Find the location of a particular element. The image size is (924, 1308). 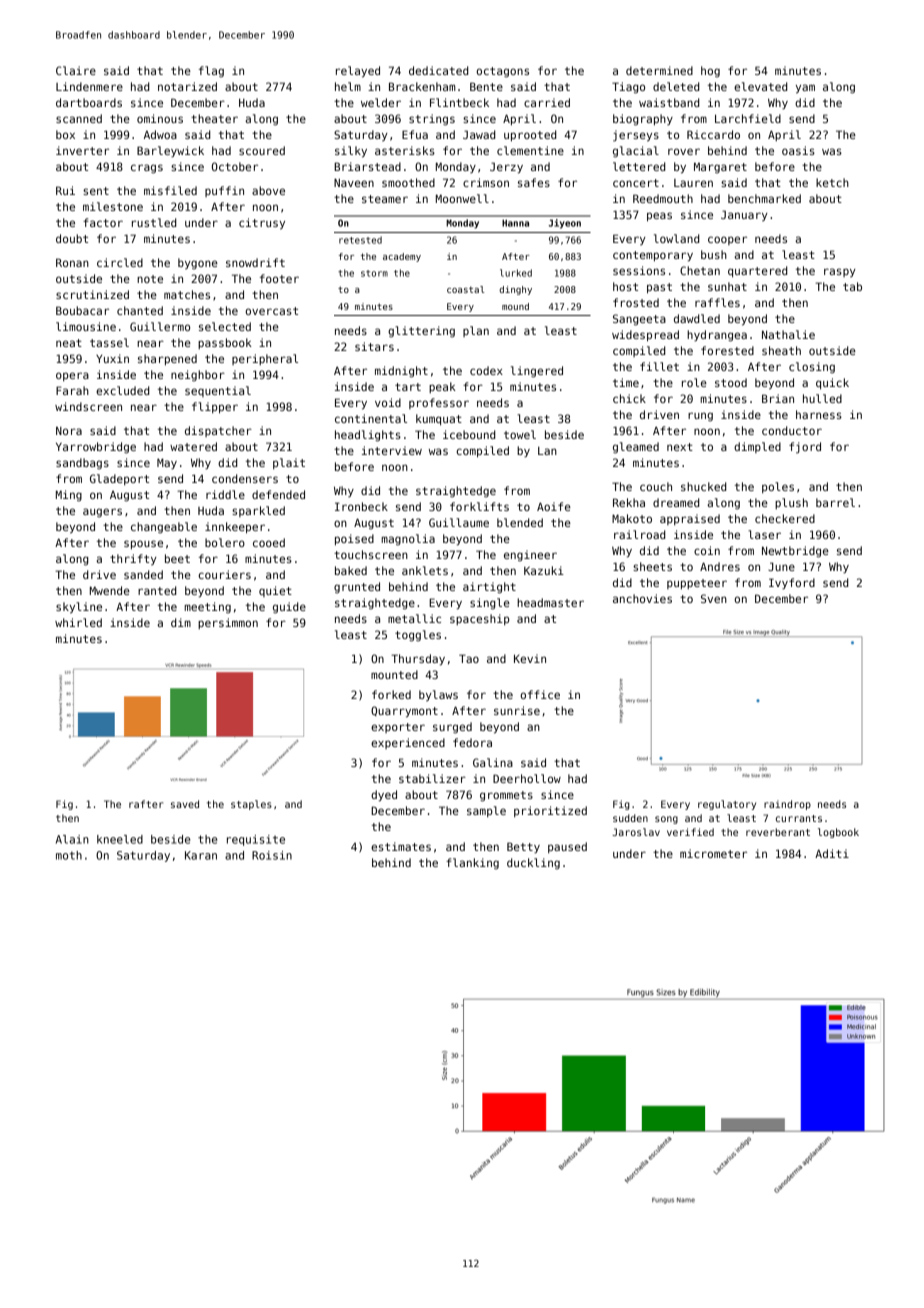

towel is located at coordinates (520, 434).
